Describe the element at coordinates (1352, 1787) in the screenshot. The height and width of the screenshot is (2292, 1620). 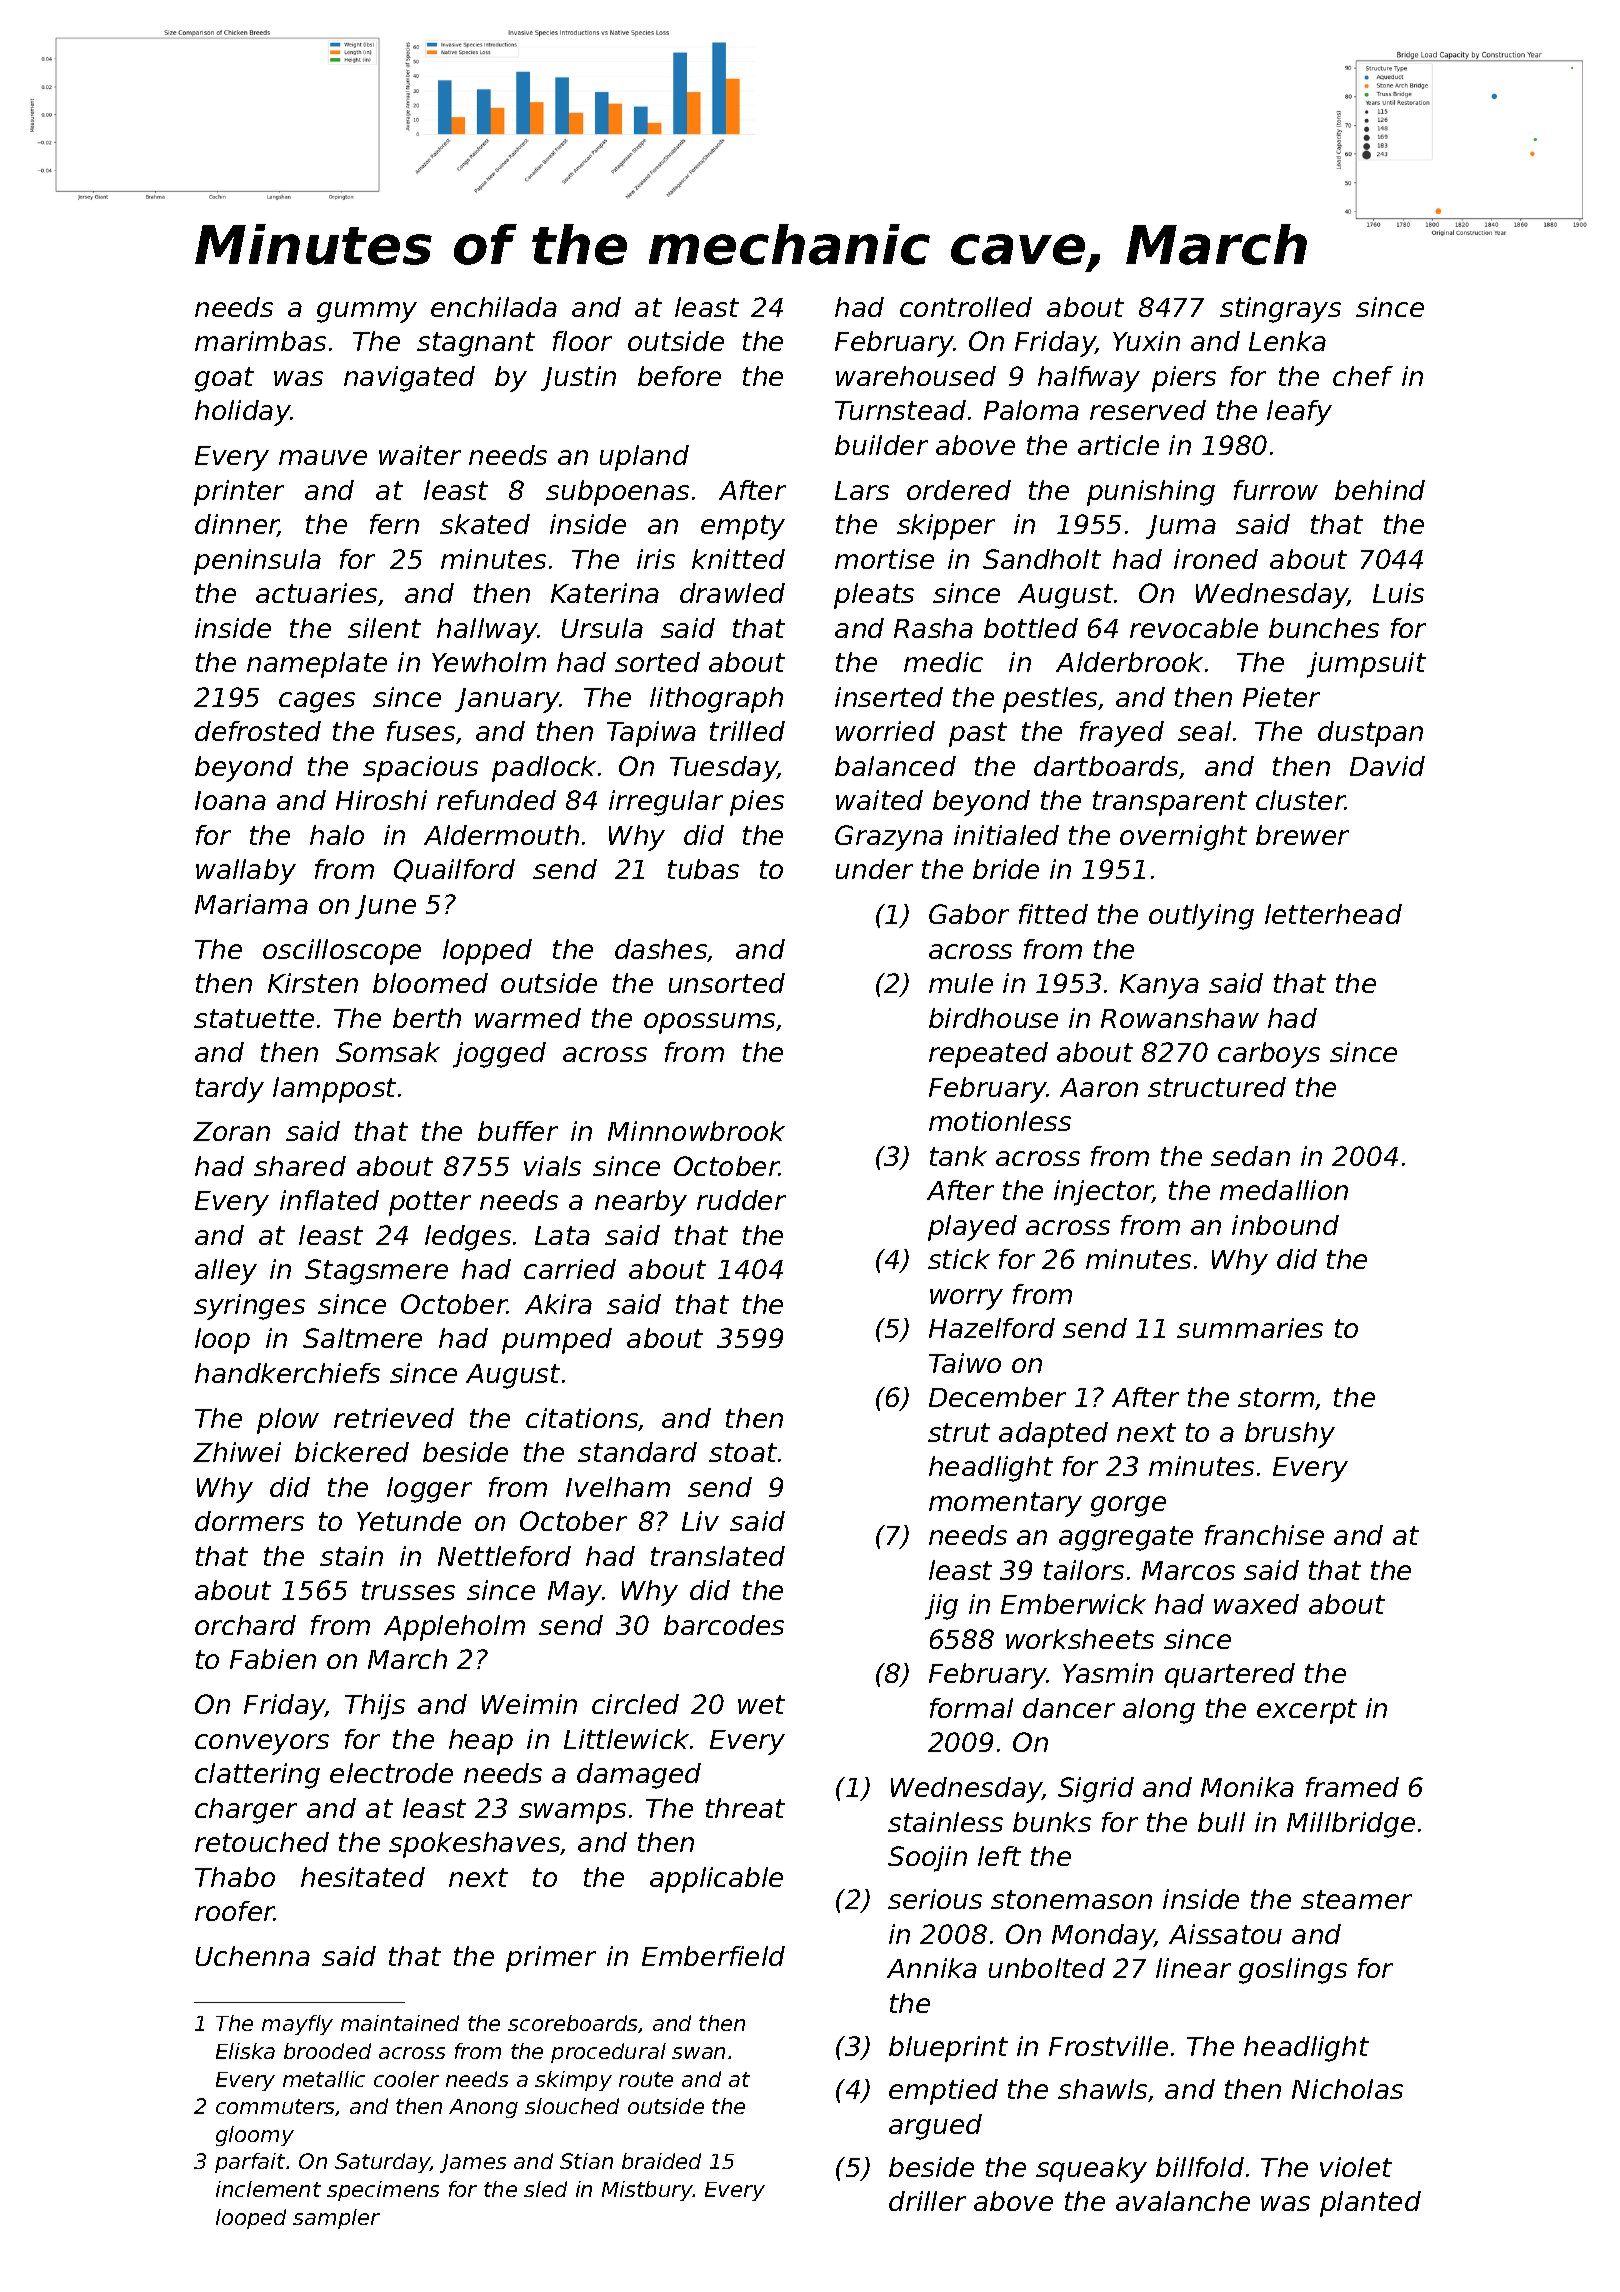
I see `framed` at that location.
